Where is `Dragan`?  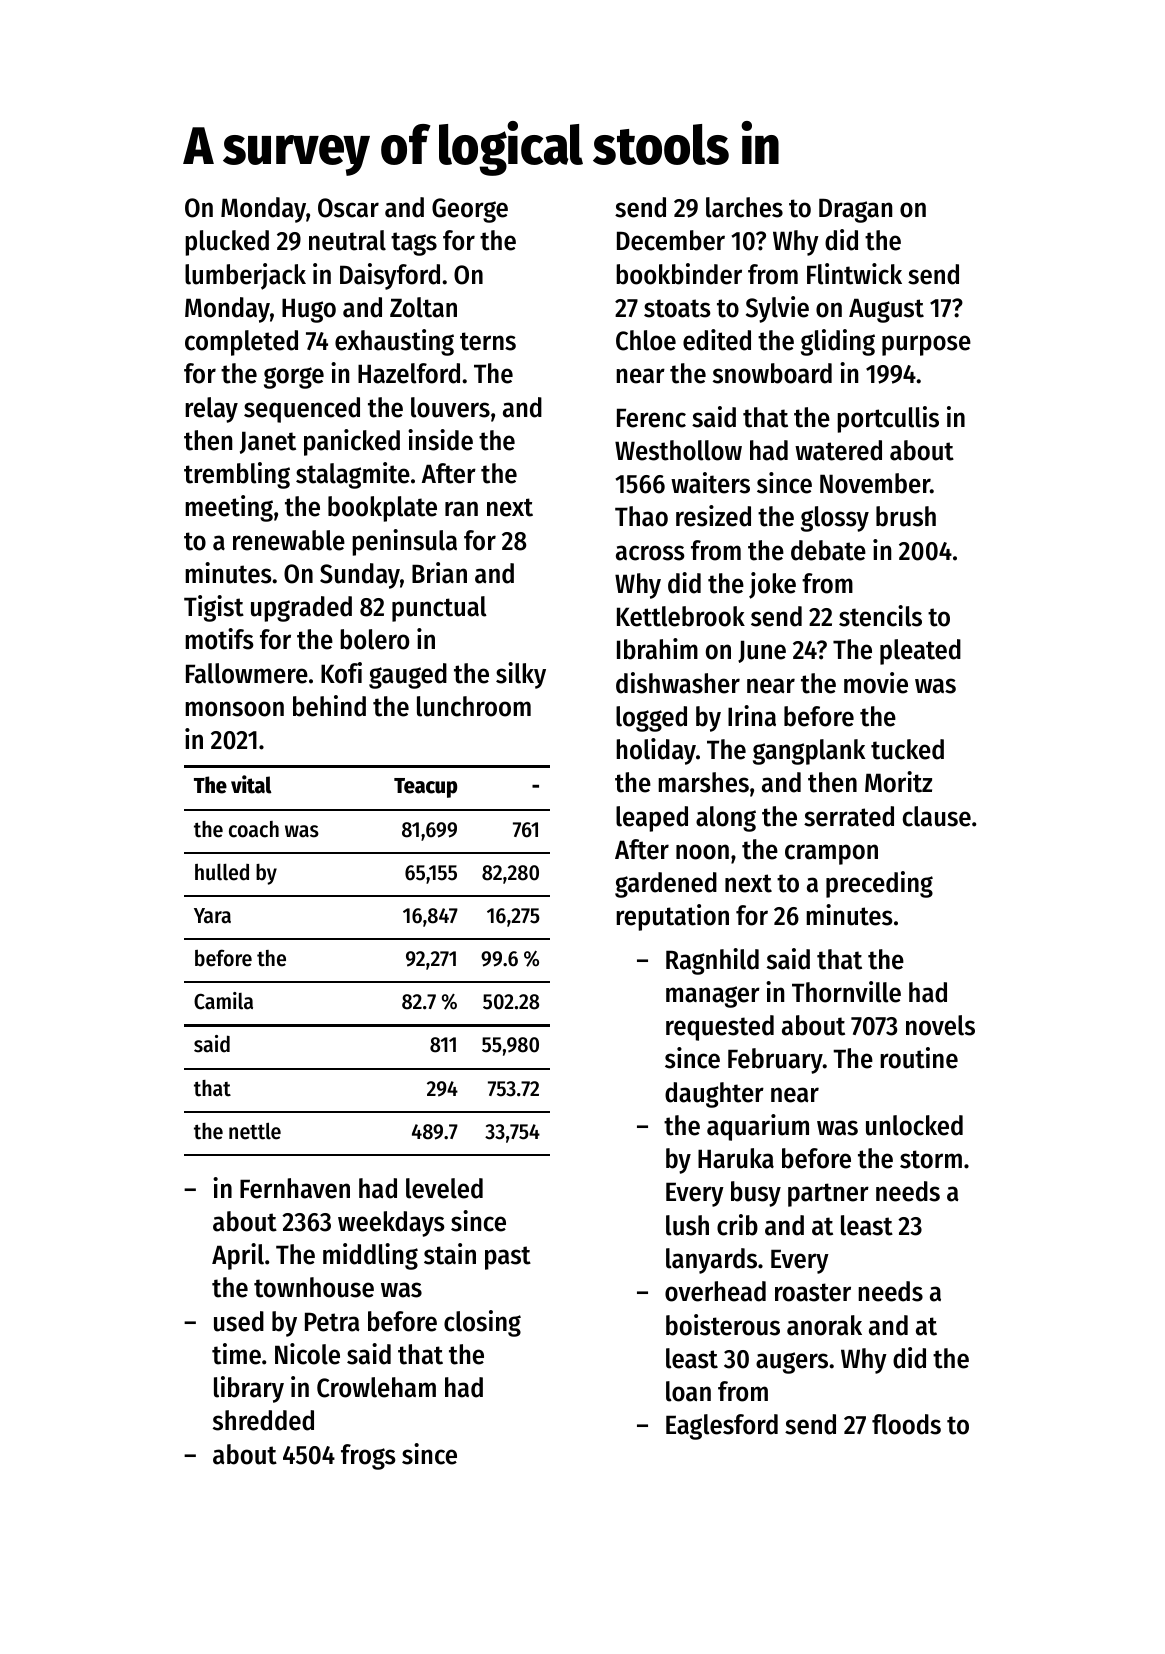 Dragan is located at coordinates (855, 210).
